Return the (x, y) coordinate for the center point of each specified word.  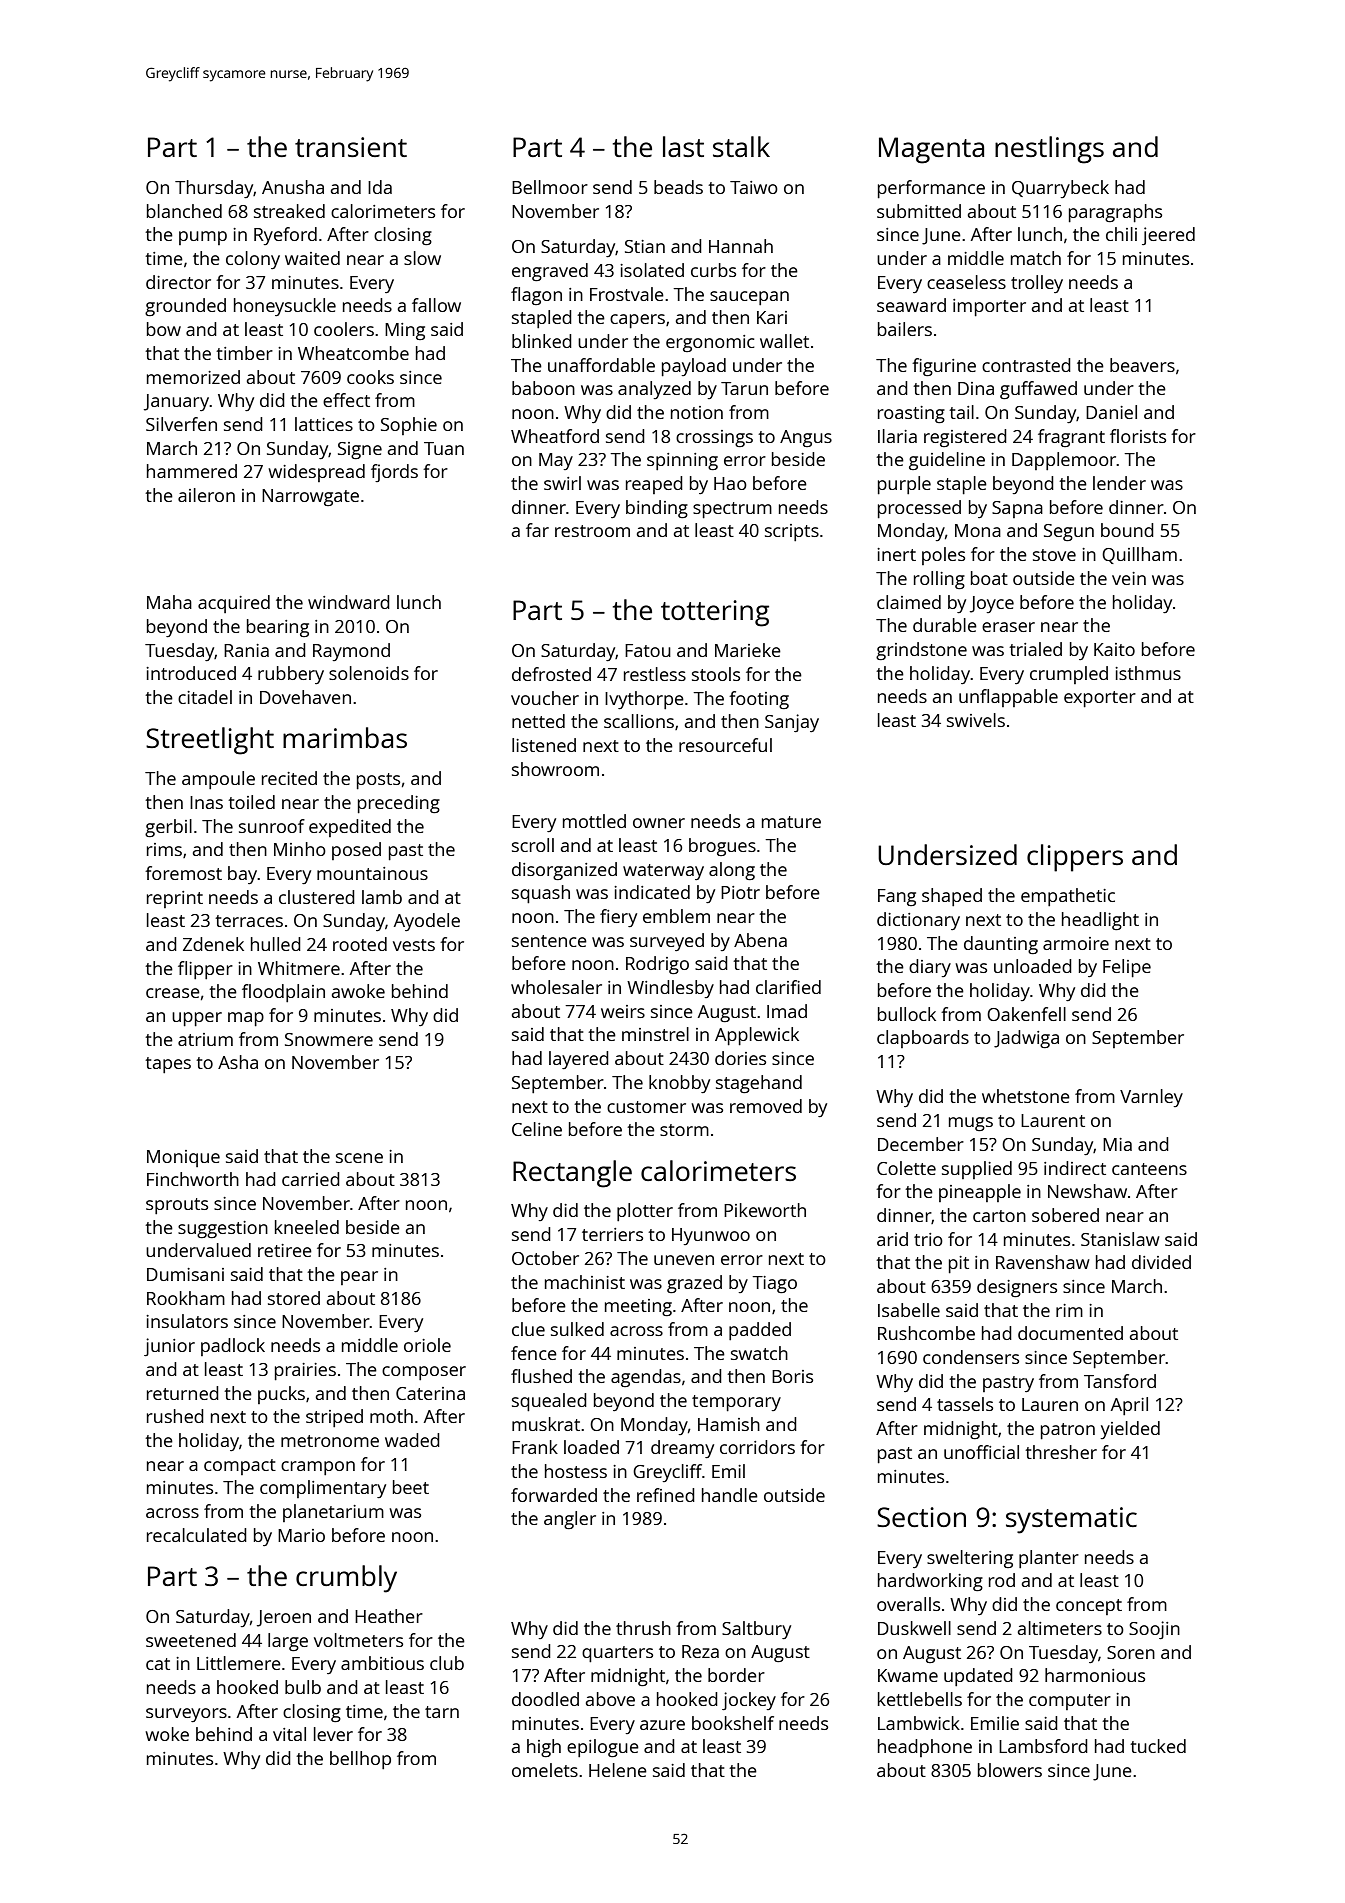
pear (359, 1278)
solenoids (369, 673)
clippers (1075, 858)
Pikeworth (765, 1210)
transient (351, 147)
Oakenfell (1026, 1014)
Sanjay (792, 723)
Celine (537, 1129)
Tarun (744, 388)
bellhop (360, 1760)
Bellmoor (550, 187)
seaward (911, 305)
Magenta (931, 150)
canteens (1149, 1169)
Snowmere (329, 1039)
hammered (192, 471)
